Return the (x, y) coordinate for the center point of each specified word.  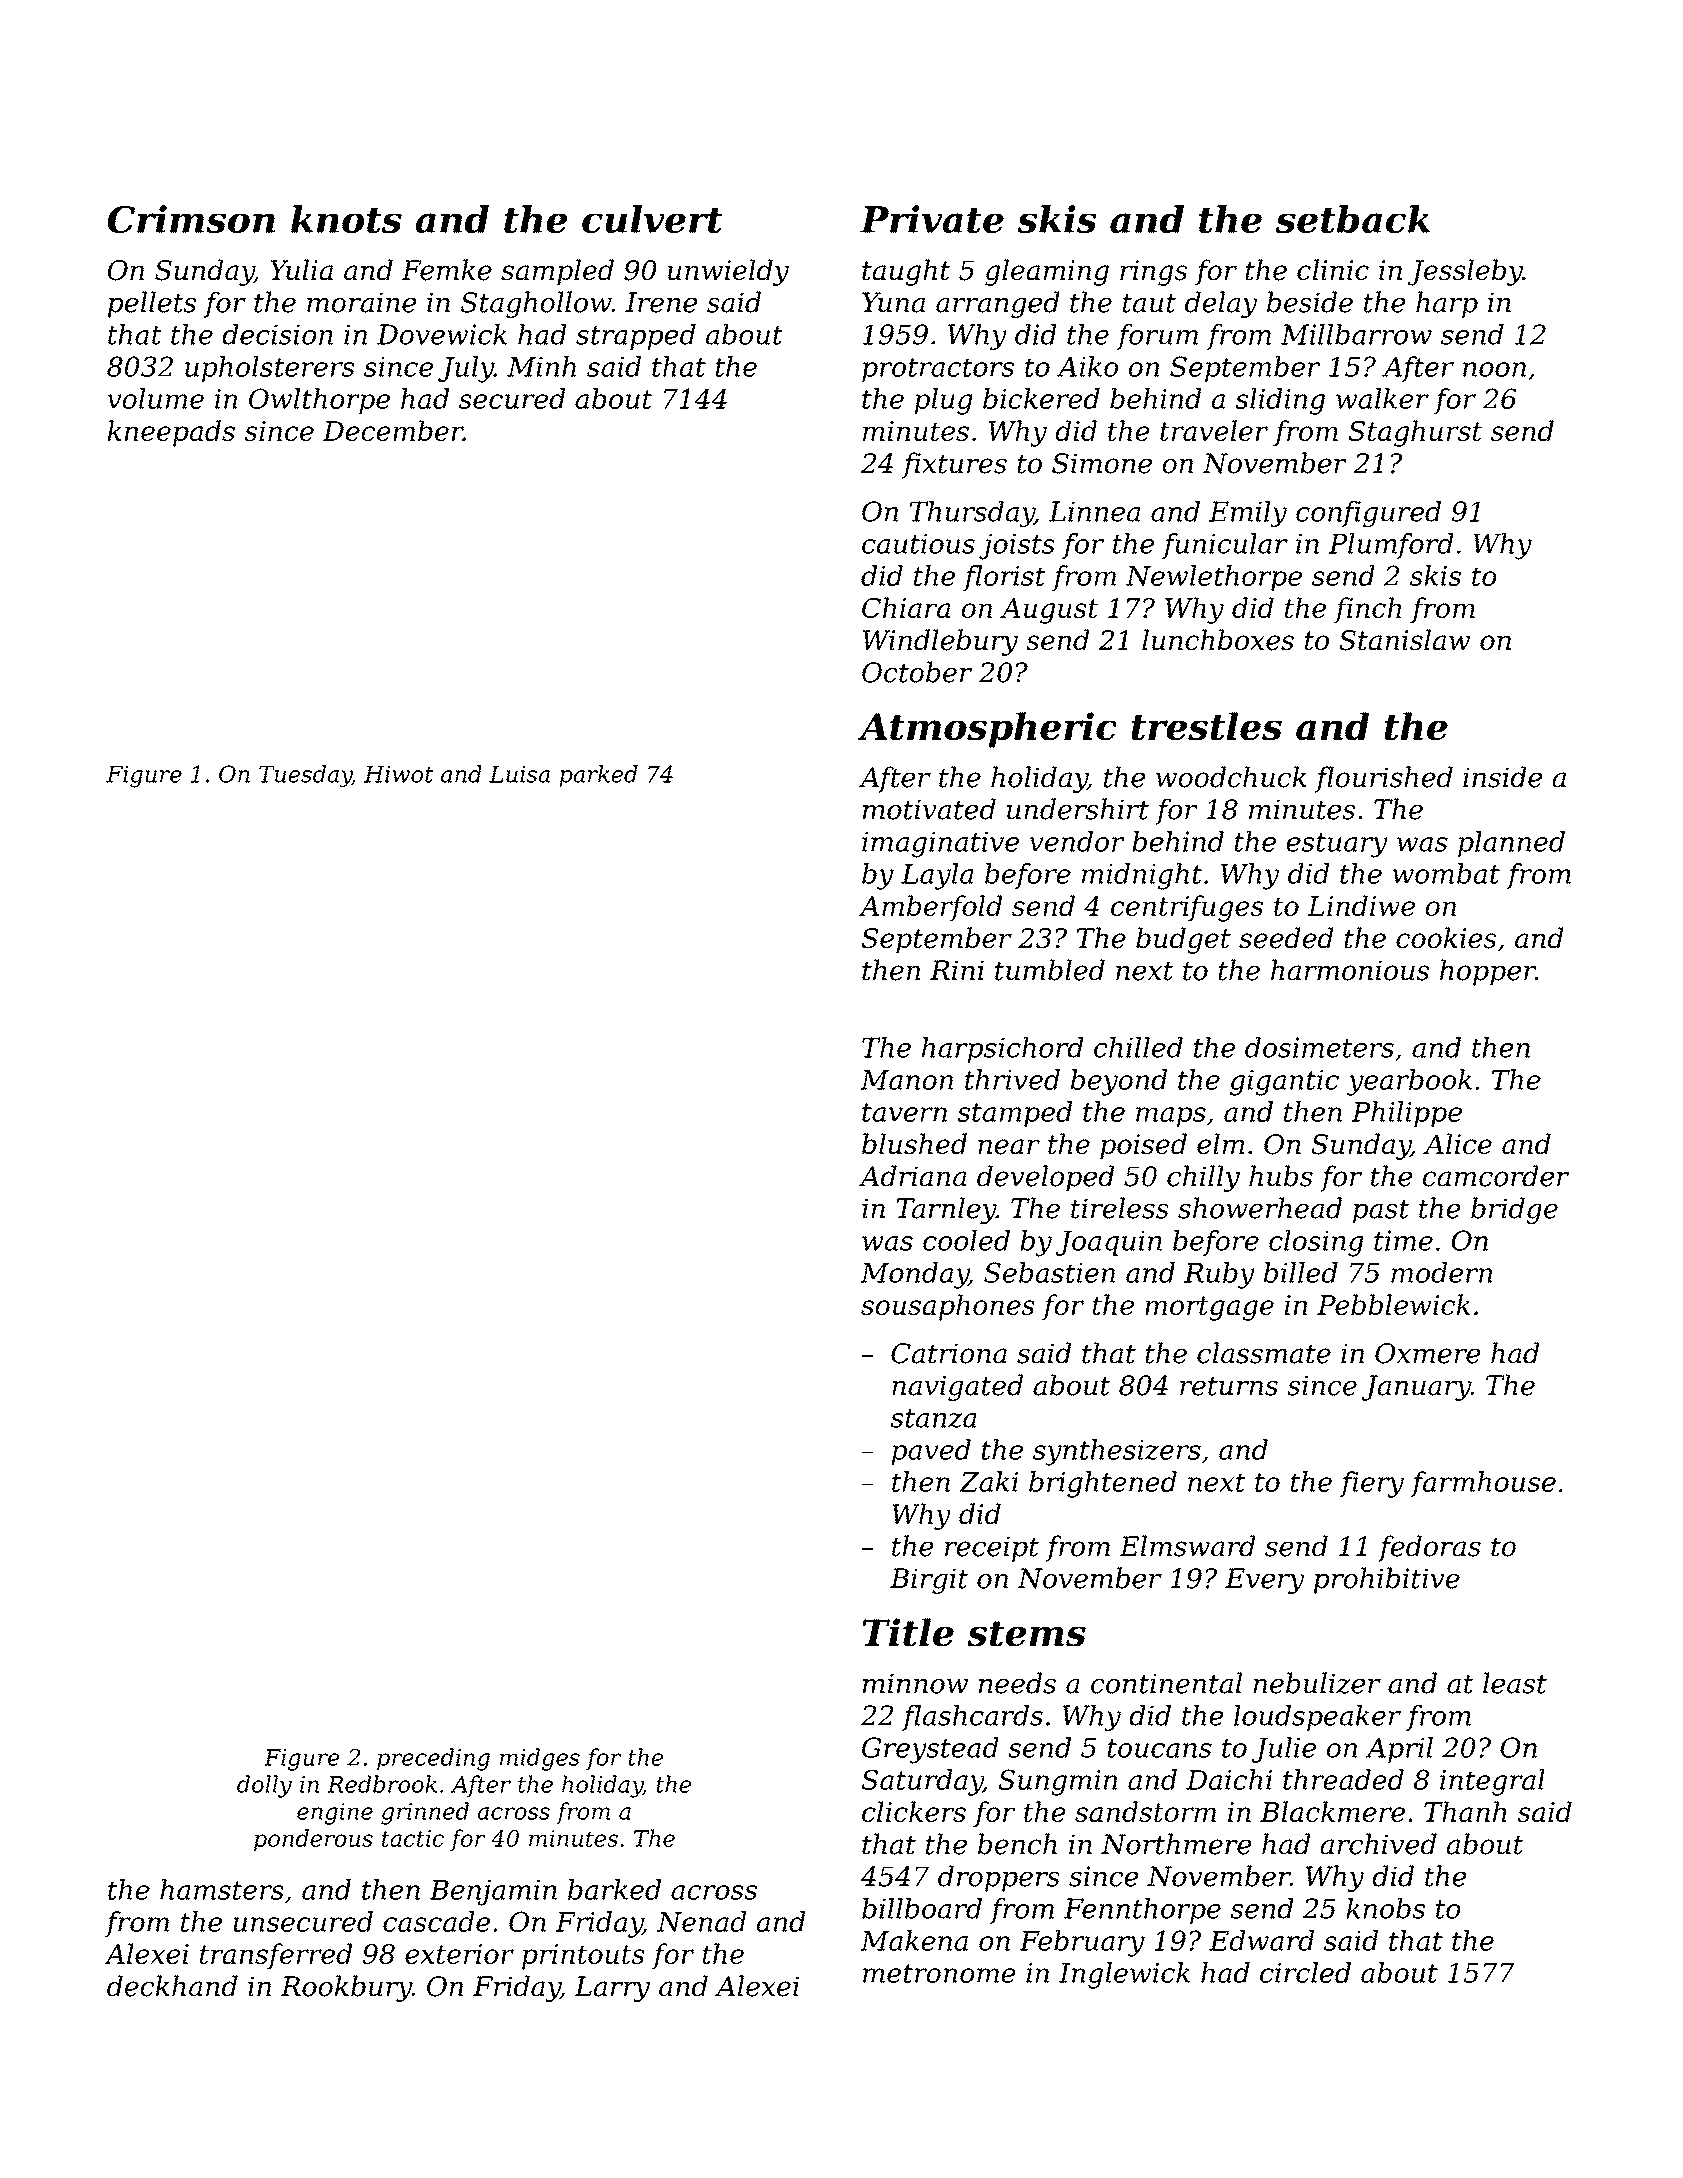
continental (1166, 1683)
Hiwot (398, 774)
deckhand (172, 1986)
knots (346, 219)
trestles (1206, 726)
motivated (929, 809)
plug (943, 401)
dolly (264, 1786)
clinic (1333, 270)
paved (931, 1452)
